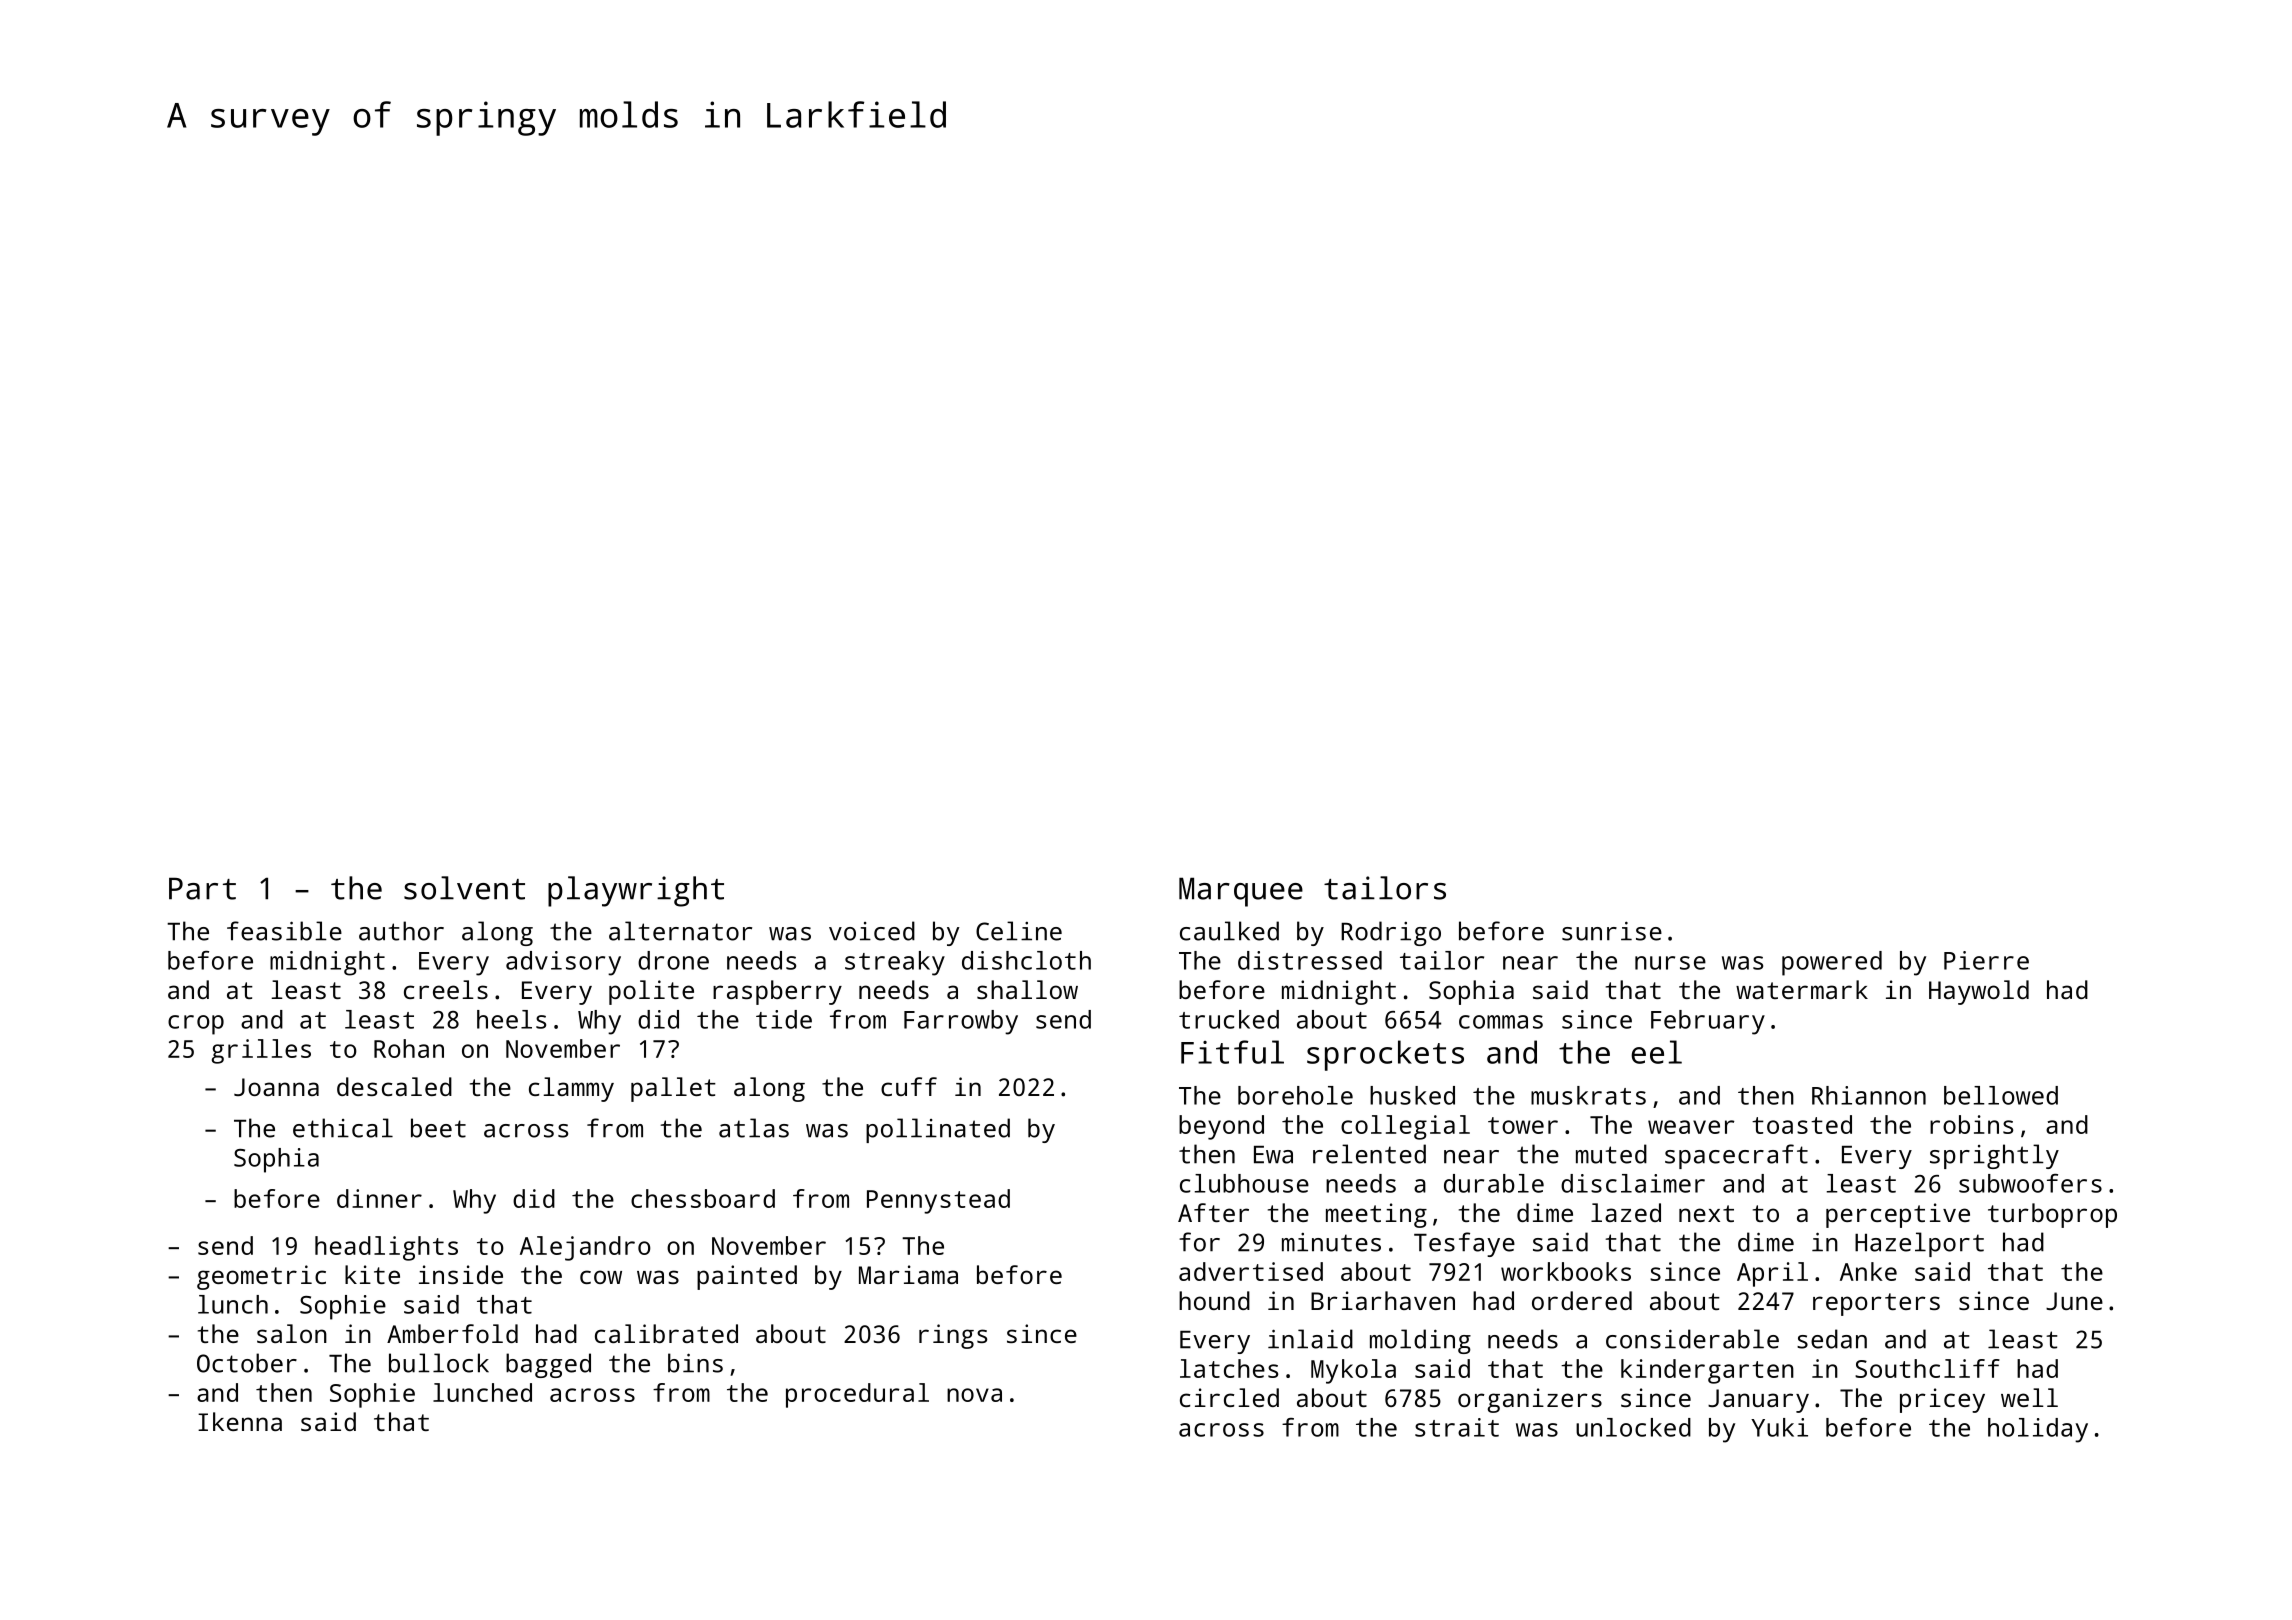  What do you see at coordinates (1633, 1183) in the screenshot?
I see `disclaimer` at bounding box center [1633, 1183].
